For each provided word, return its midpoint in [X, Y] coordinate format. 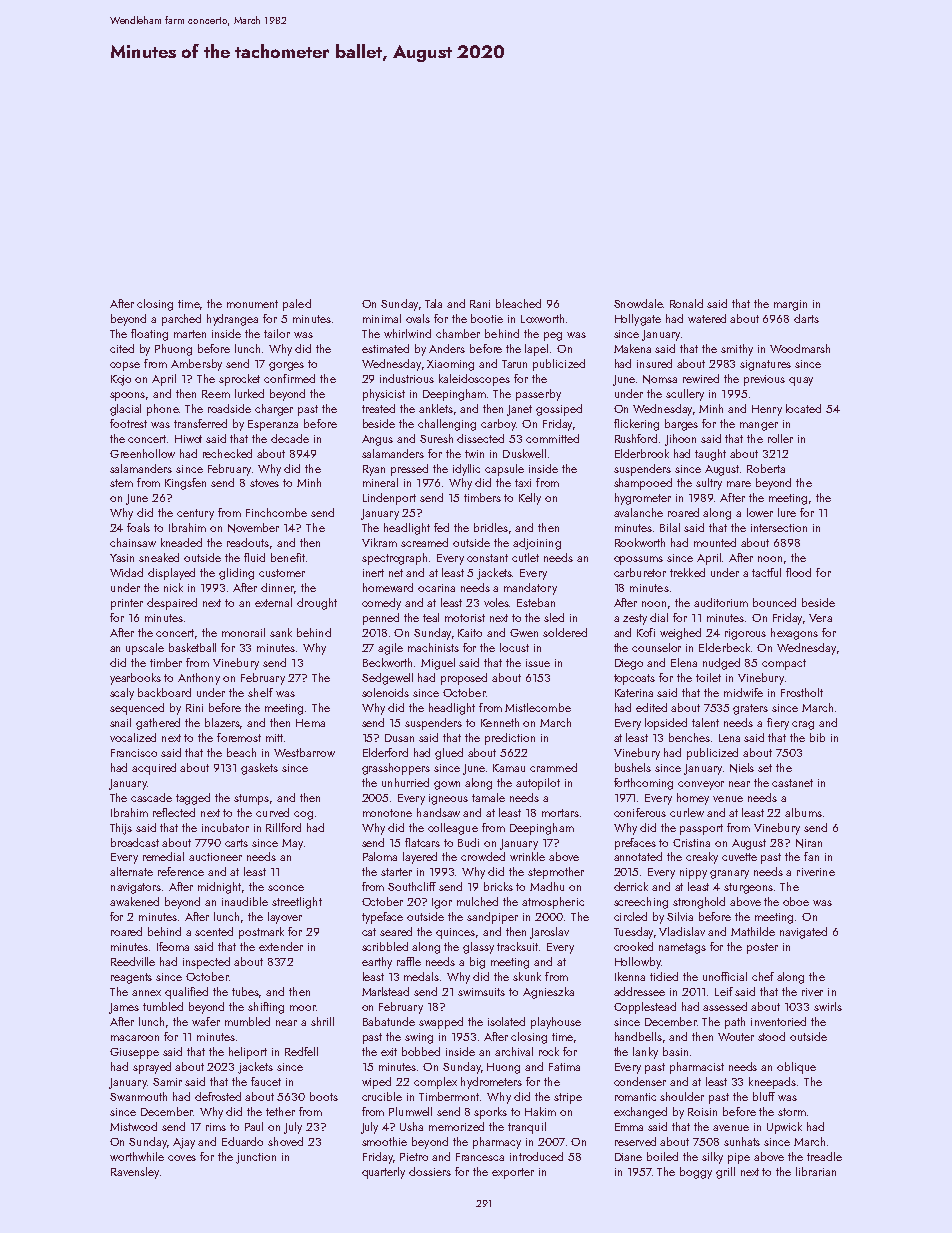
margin [790, 305]
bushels [633, 767]
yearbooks [135, 679]
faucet [266, 1081]
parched [181, 320]
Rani [480, 304]
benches [689, 737]
